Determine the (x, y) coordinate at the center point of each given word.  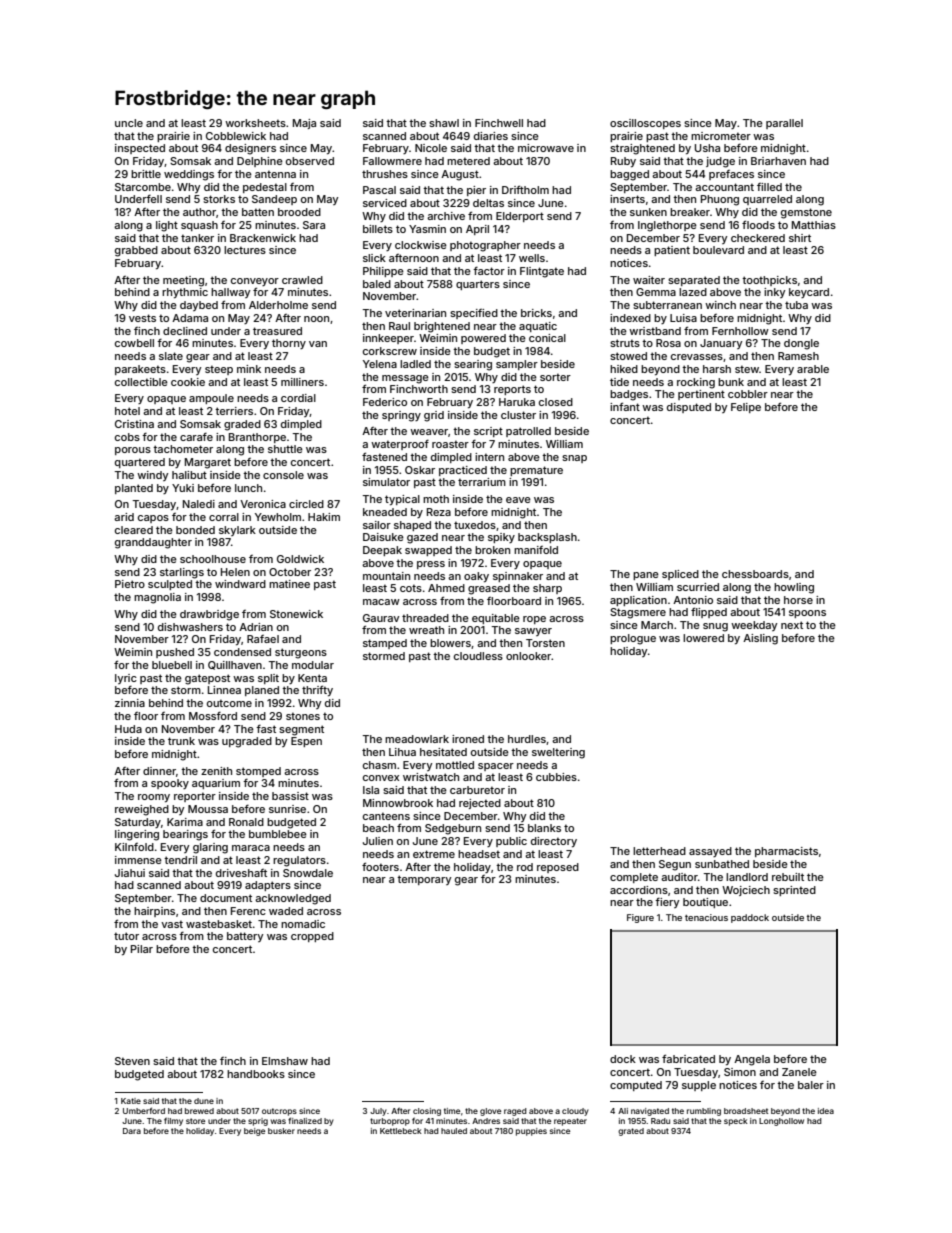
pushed (175, 653)
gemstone (806, 213)
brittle (146, 174)
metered (468, 161)
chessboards (755, 574)
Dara (132, 1131)
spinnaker (518, 577)
